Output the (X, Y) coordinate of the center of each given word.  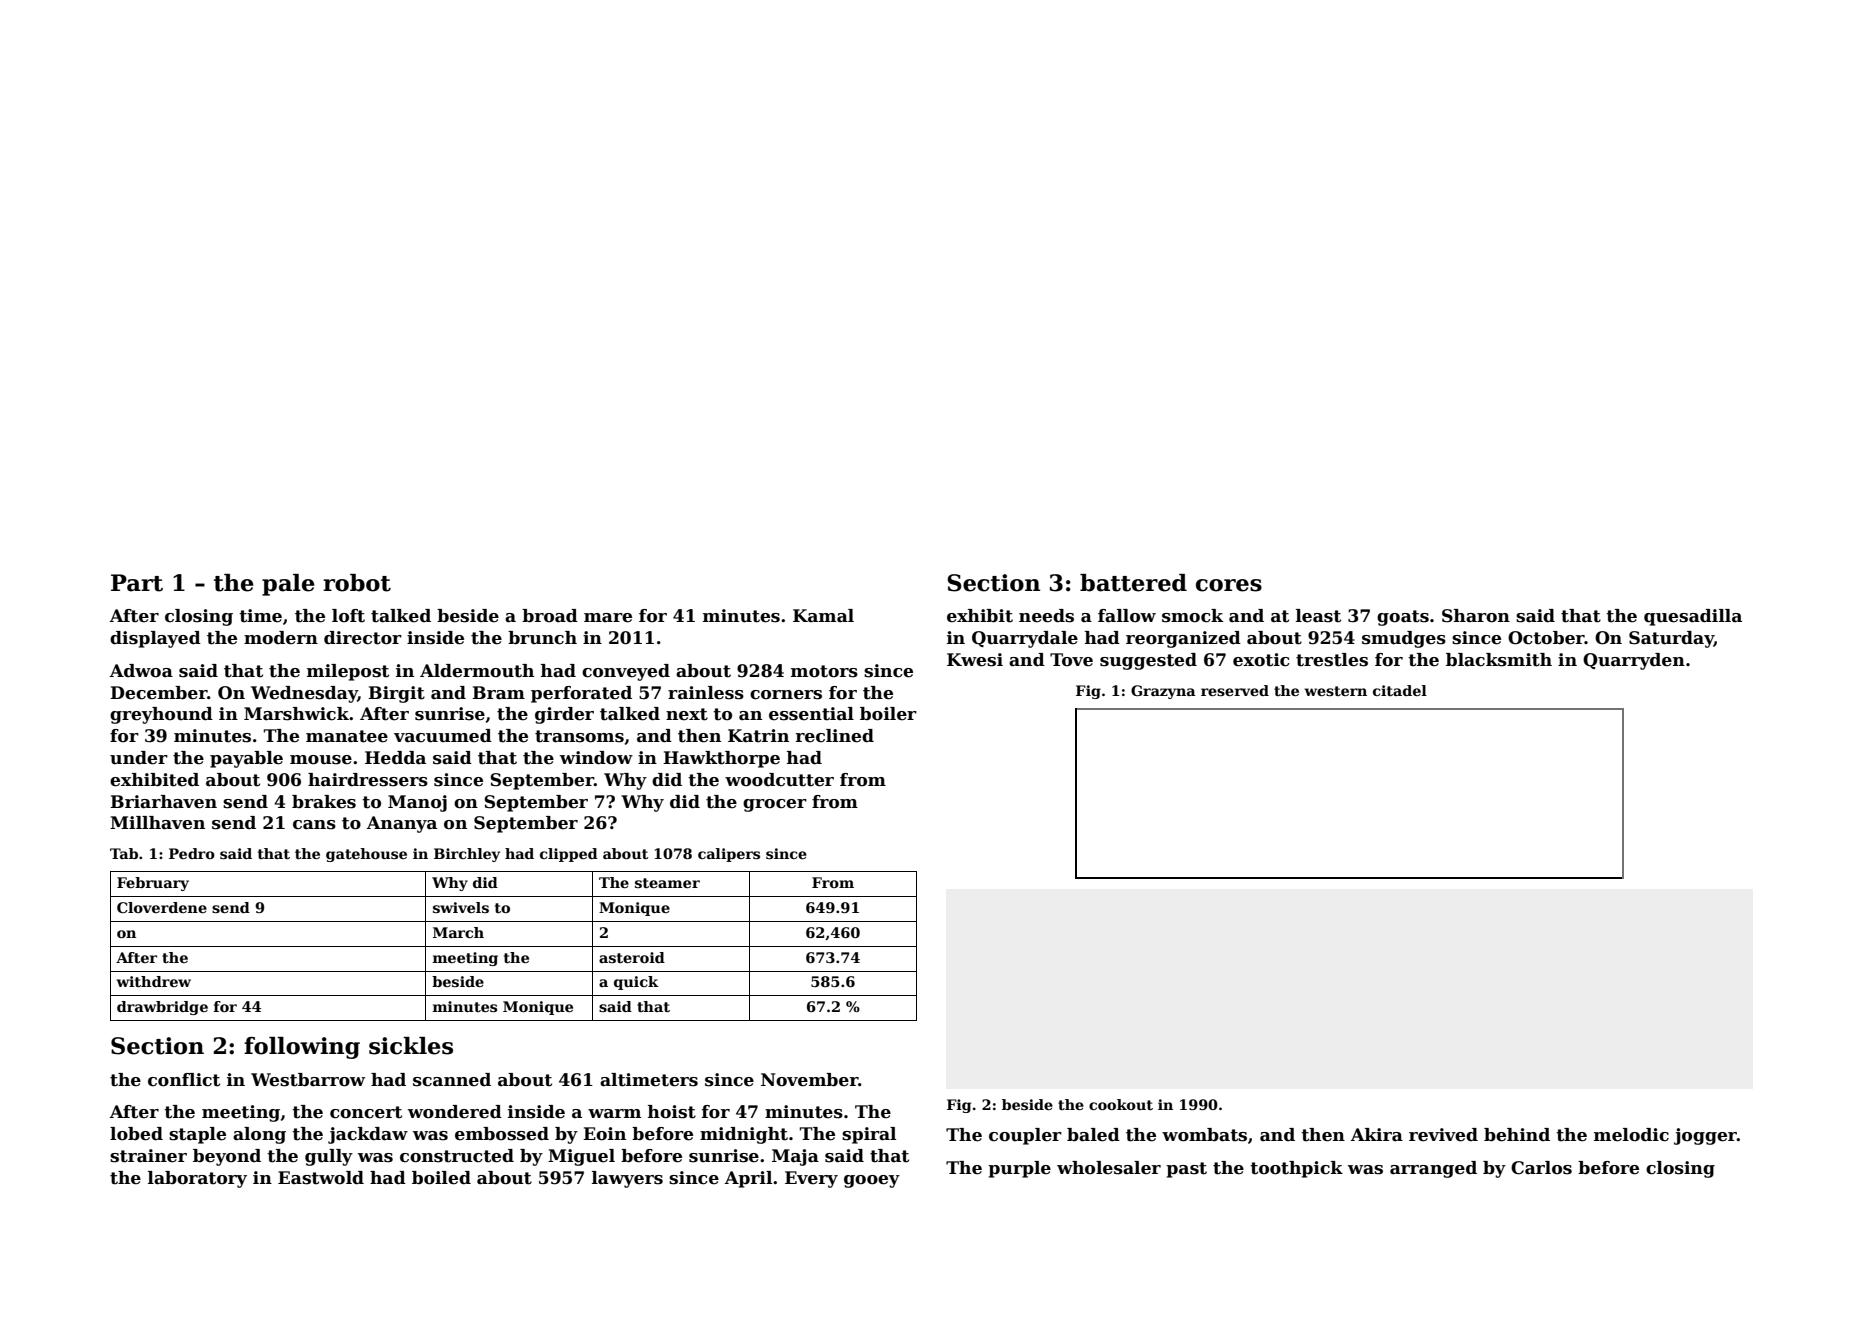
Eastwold (321, 1178)
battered (1133, 583)
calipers (729, 855)
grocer (775, 805)
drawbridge (162, 1008)
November (810, 1080)
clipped (569, 855)
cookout (1121, 1104)
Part (137, 583)
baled (1093, 1135)
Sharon (1476, 616)
